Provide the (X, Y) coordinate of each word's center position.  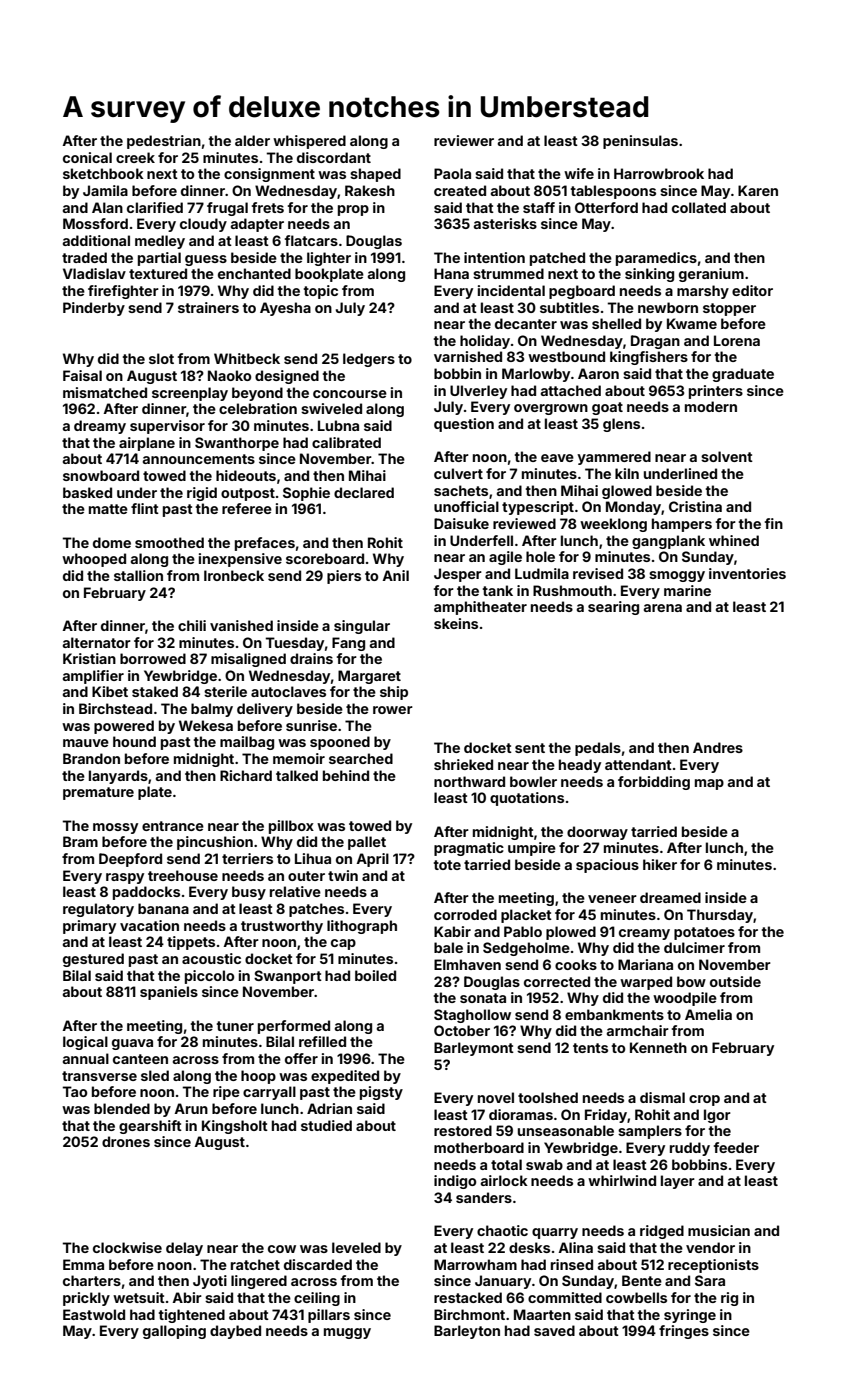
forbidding (654, 783)
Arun (191, 1108)
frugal (227, 209)
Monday (633, 508)
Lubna (338, 425)
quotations (527, 799)
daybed (235, 1332)
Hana (451, 273)
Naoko (229, 375)
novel (496, 1097)
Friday (606, 1116)
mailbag (247, 743)
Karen (758, 190)
